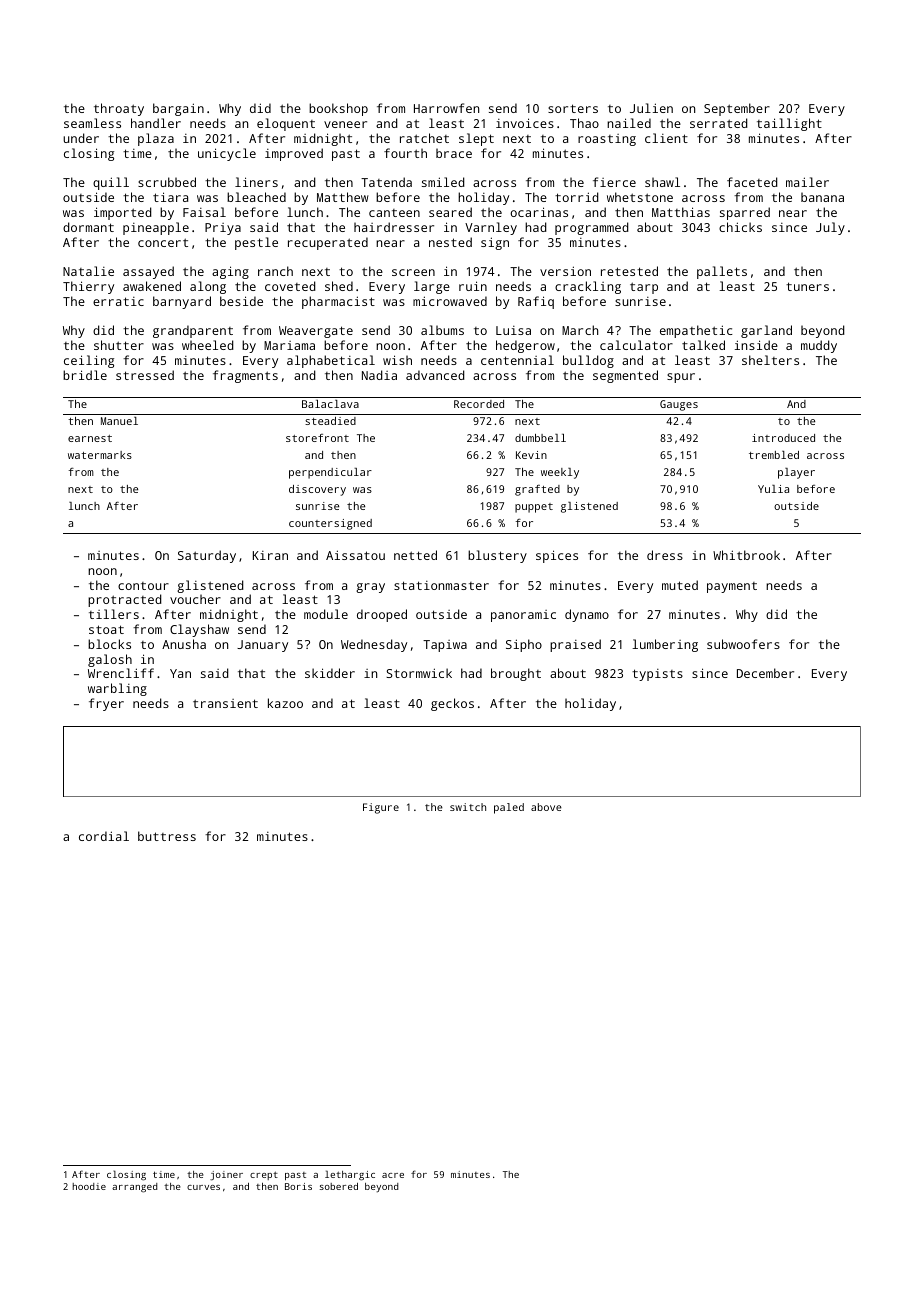 The image size is (924, 1308). Describe the element at coordinates (338, 109) in the screenshot. I see `bookshop` at that location.
